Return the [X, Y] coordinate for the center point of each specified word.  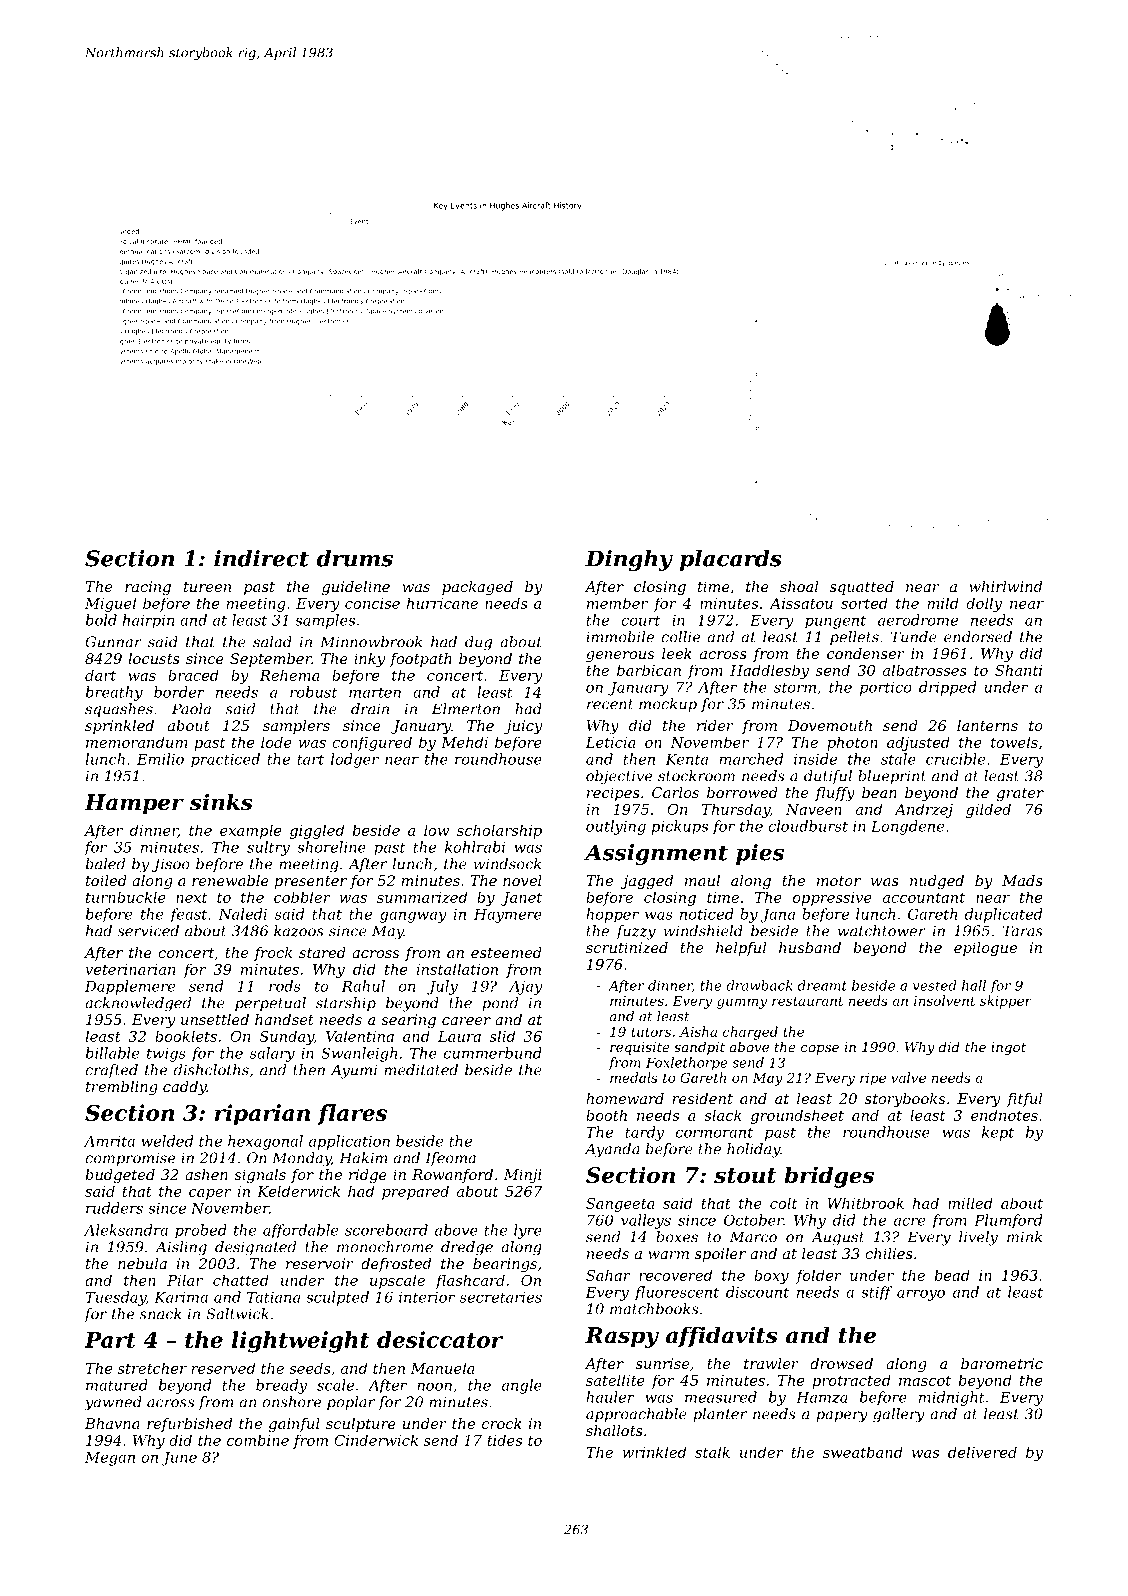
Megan [110, 1459]
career [466, 1021]
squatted [862, 588]
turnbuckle [126, 897]
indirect [261, 558]
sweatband [863, 1452]
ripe [873, 1079]
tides [504, 1440]
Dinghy [629, 560]
